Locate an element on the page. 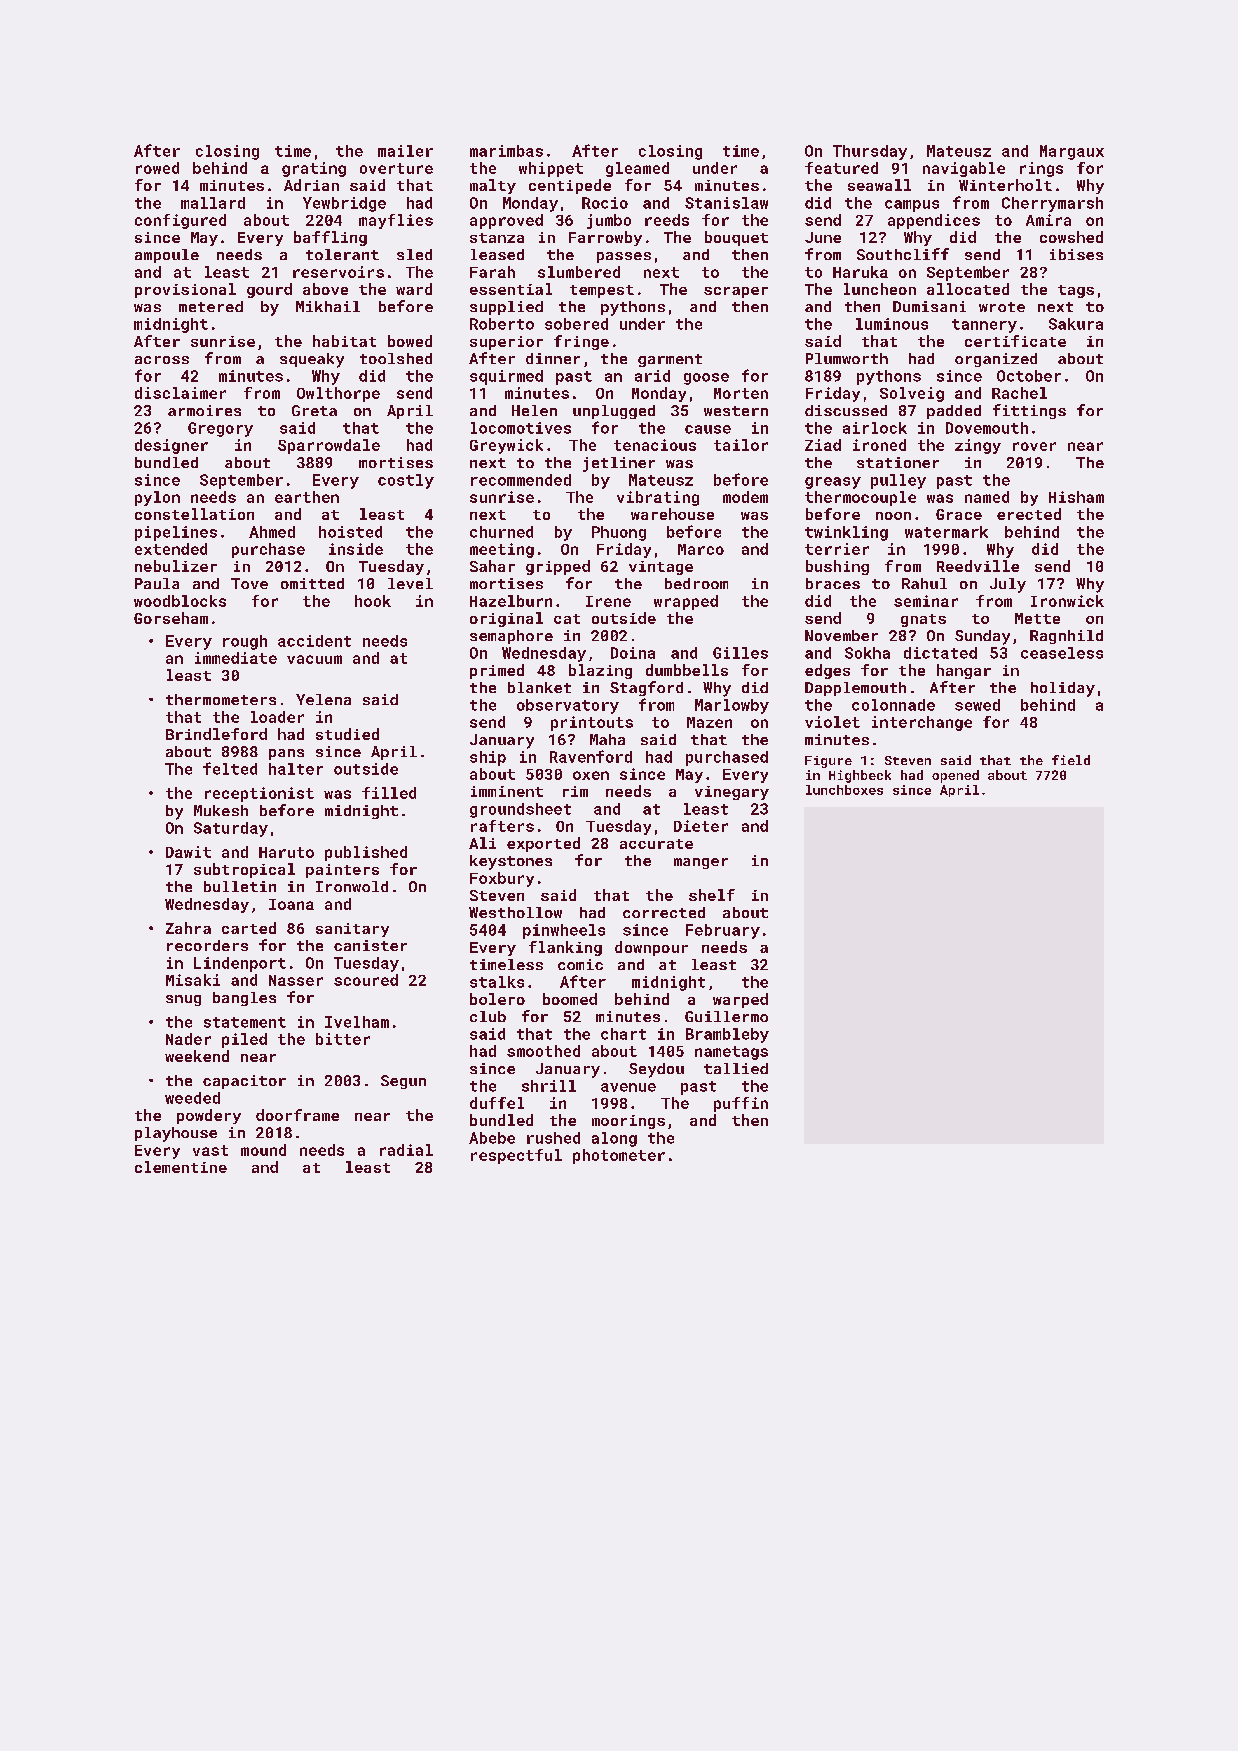 The image size is (1238, 1751). Sakura is located at coordinates (1076, 324).
